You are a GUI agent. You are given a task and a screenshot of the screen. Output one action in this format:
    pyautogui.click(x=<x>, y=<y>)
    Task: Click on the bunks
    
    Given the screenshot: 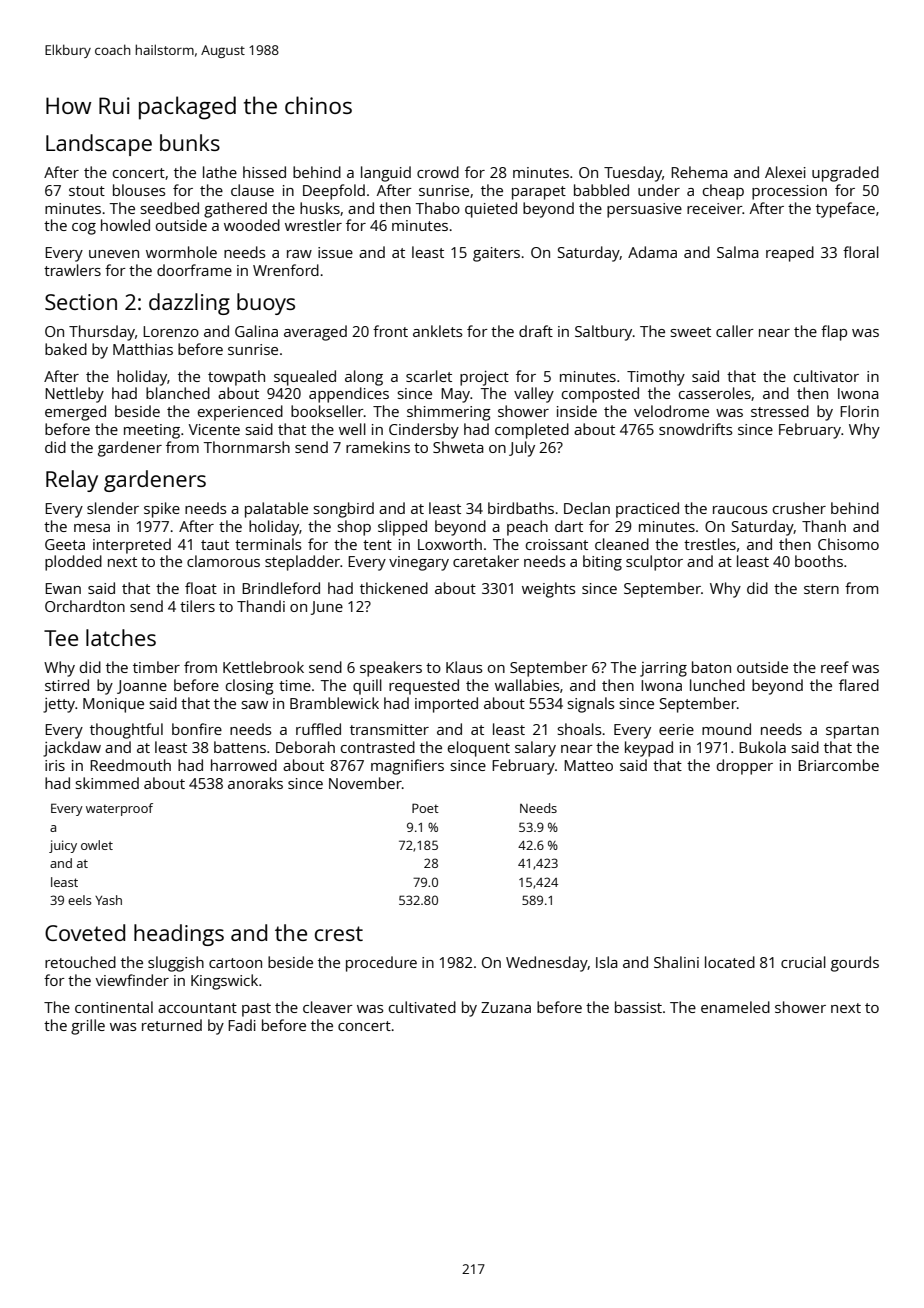 What is the action you would take?
    pyautogui.click(x=190, y=142)
